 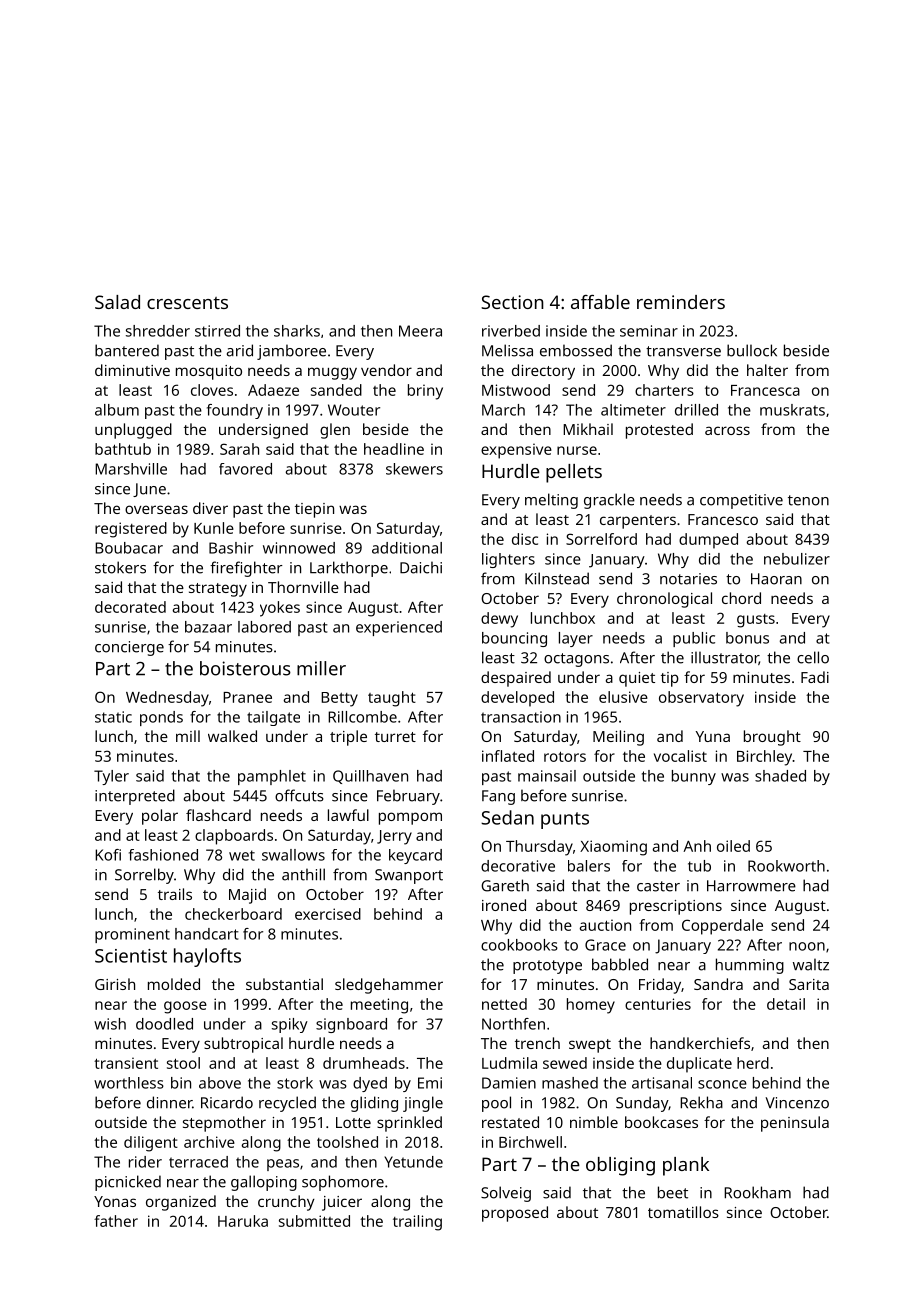 What do you see at coordinates (131, 469) in the screenshot?
I see `Marshville` at bounding box center [131, 469].
